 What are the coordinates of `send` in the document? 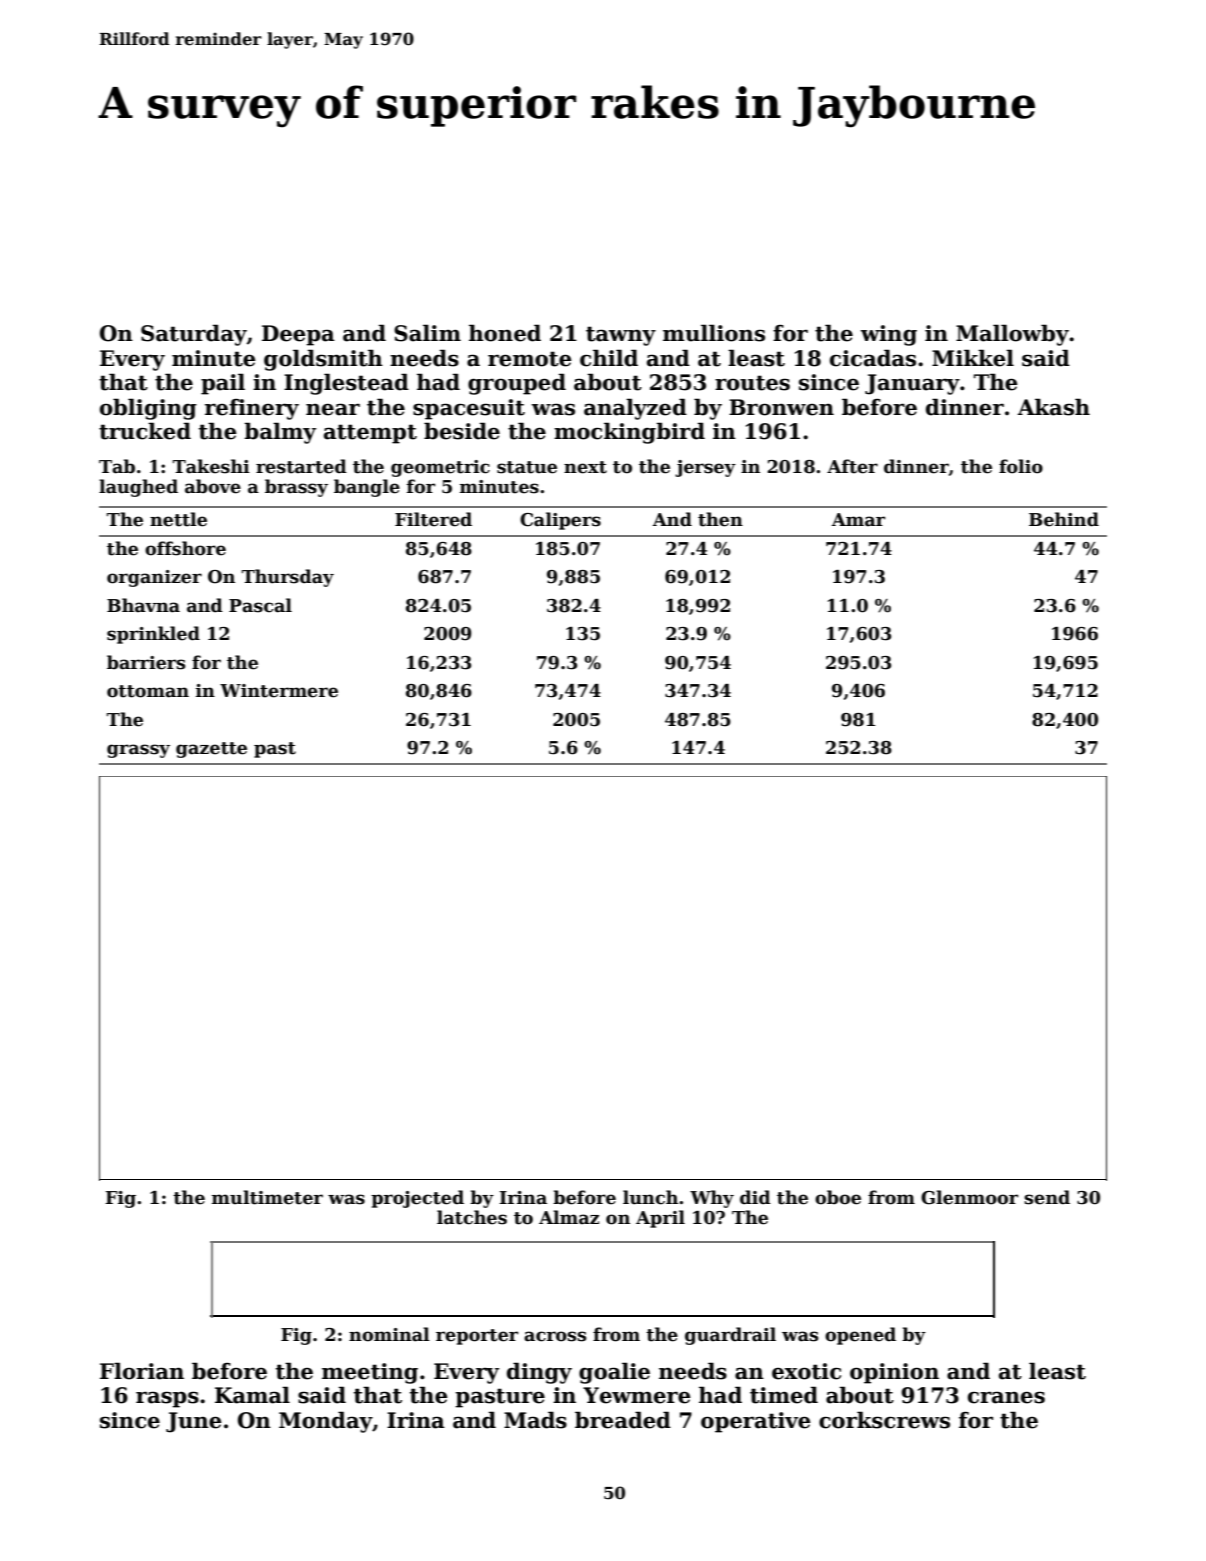 It's located at (1047, 1197).
